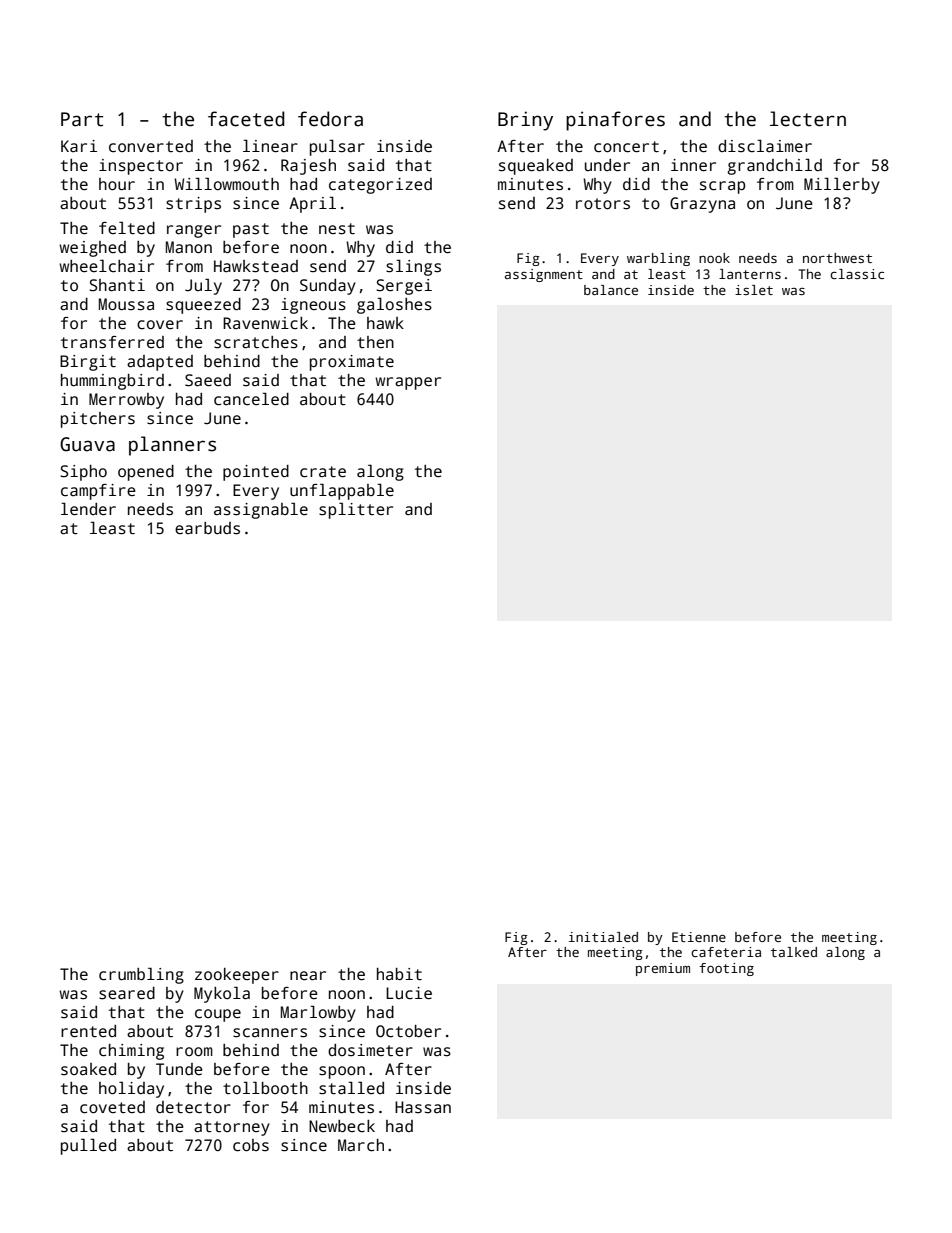 This document has height=1233, width=952. Describe the element at coordinates (117, 184) in the document. I see `hour` at that location.
